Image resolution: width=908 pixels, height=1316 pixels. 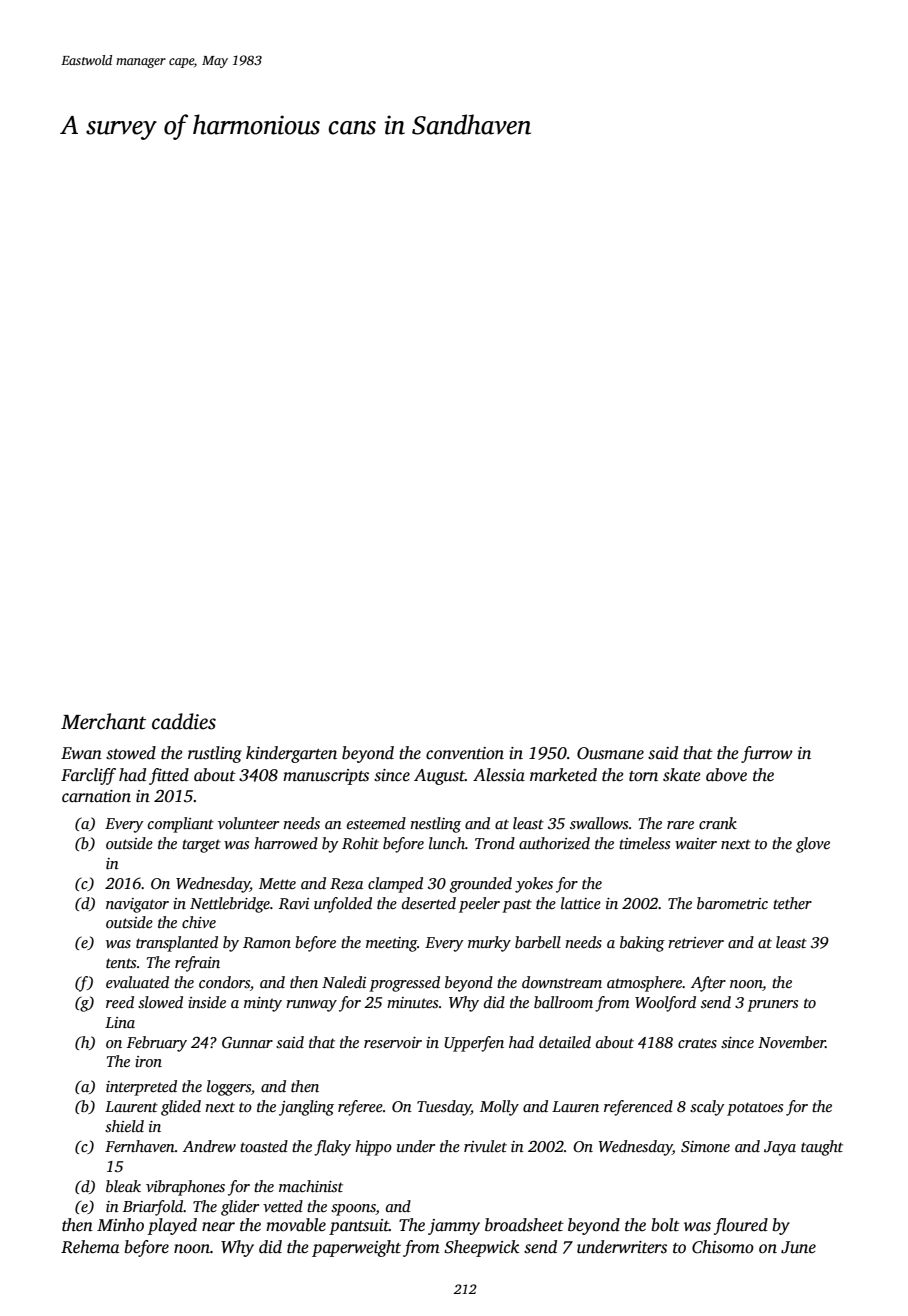 What do you see at coordinates (822, 1148) in the screenshot?
I see `taught` at bounding box center [822, 1148].
